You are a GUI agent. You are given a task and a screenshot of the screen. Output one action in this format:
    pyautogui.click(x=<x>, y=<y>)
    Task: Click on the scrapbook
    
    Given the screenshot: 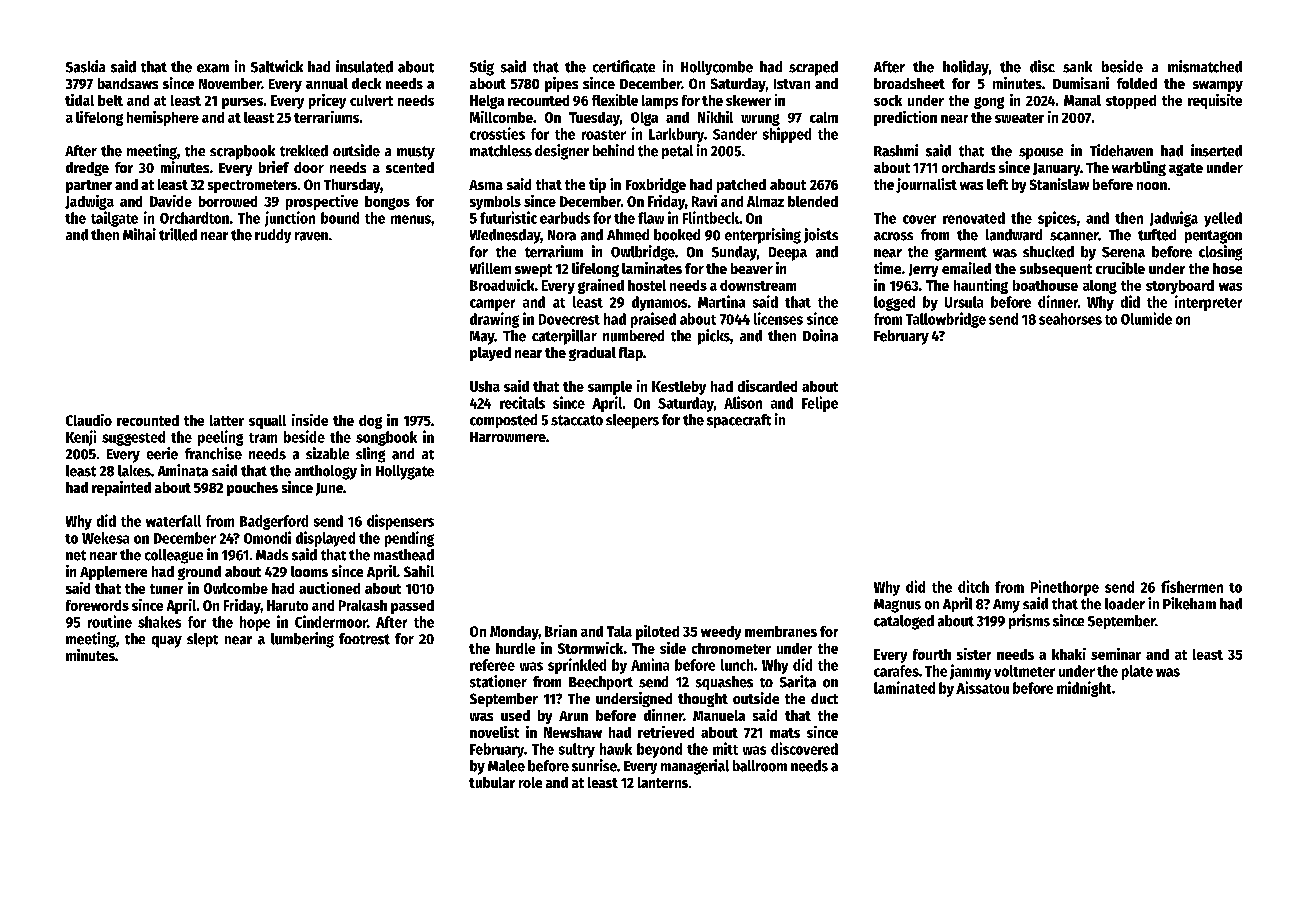 What is the action you would take?
    pyautogui.click(x=242, y=152)
